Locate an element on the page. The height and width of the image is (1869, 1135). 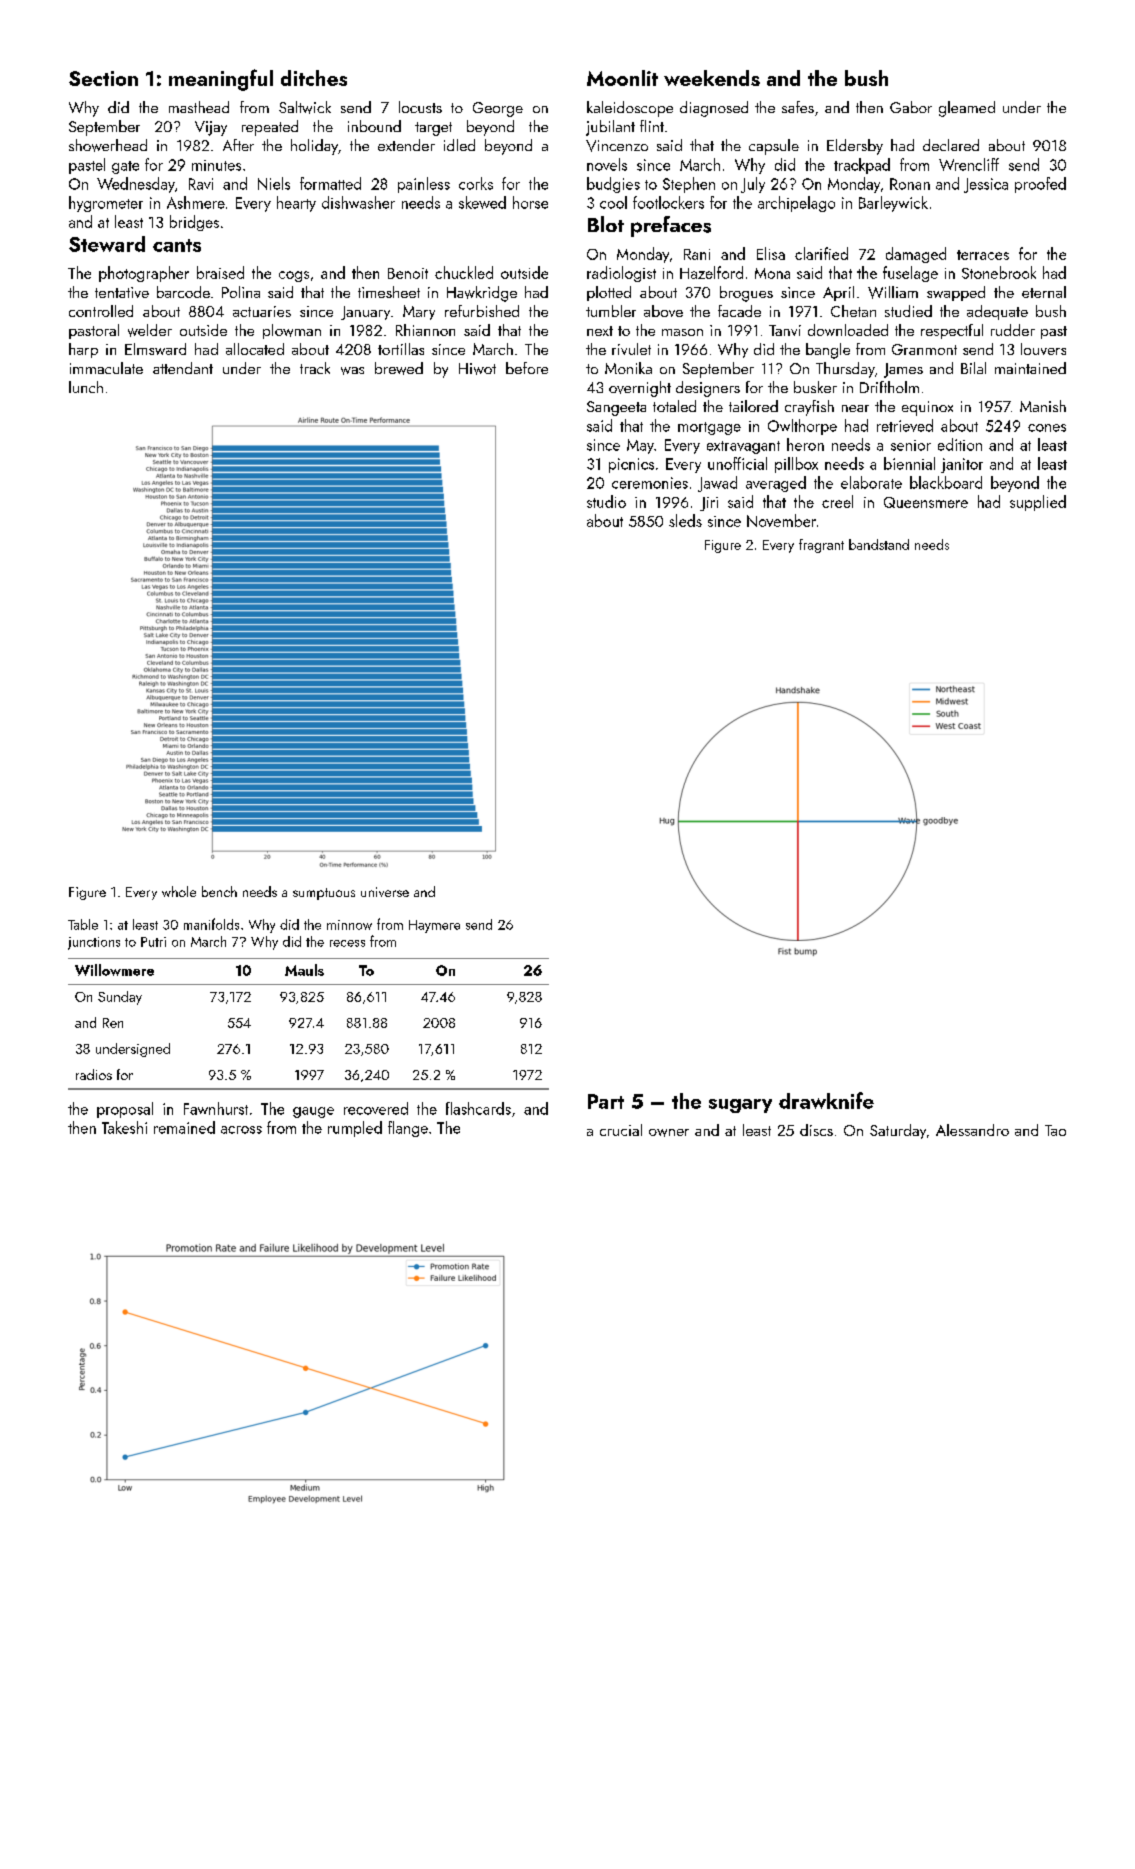
studio is located at coordinates (606, 501).
